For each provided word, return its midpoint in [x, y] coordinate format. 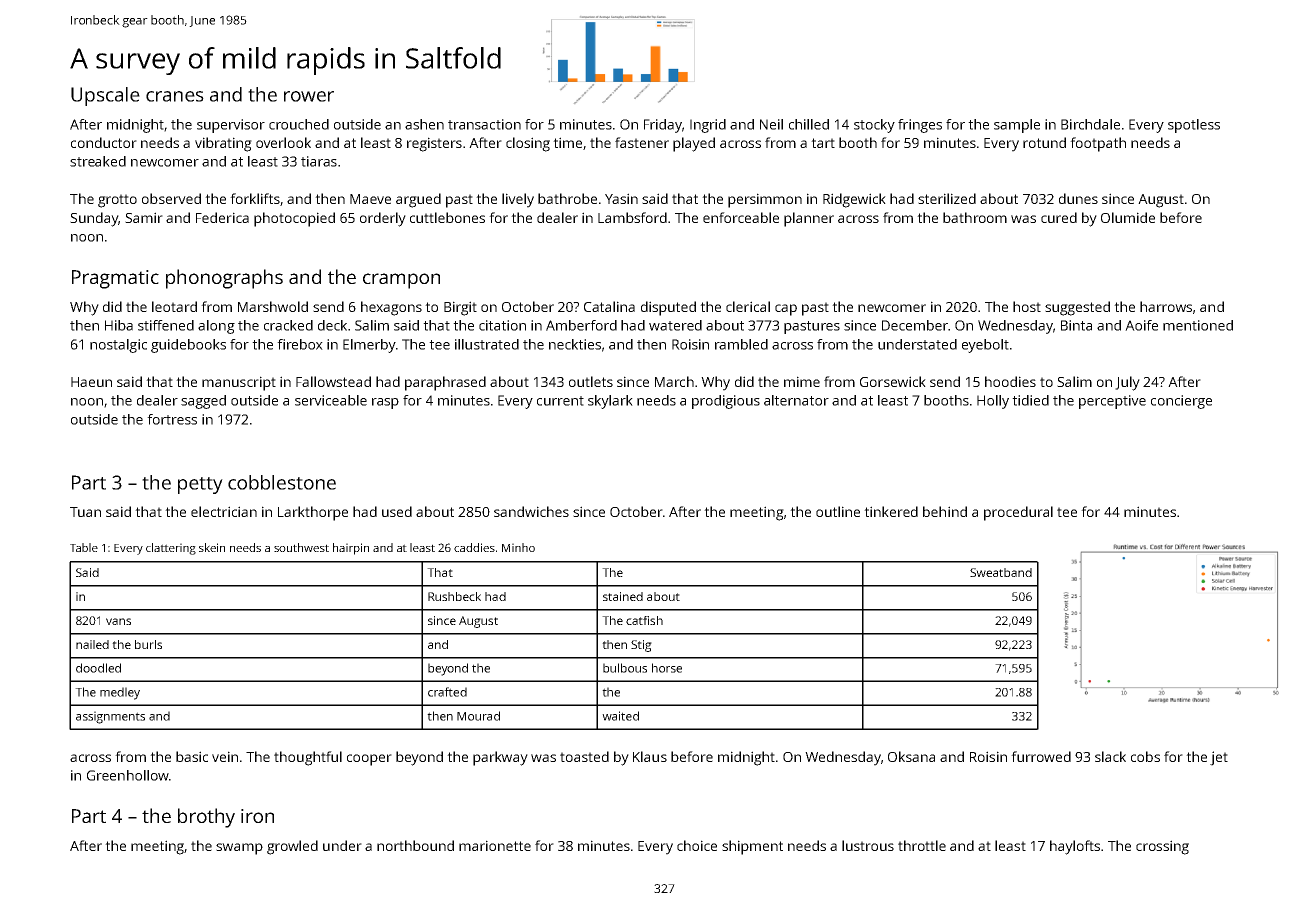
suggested [1077, 308]
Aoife [1141, 325]
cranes [175, 96]
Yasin [621, 198]
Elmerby [369, 346]
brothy [206, 818]
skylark [610, 402]
